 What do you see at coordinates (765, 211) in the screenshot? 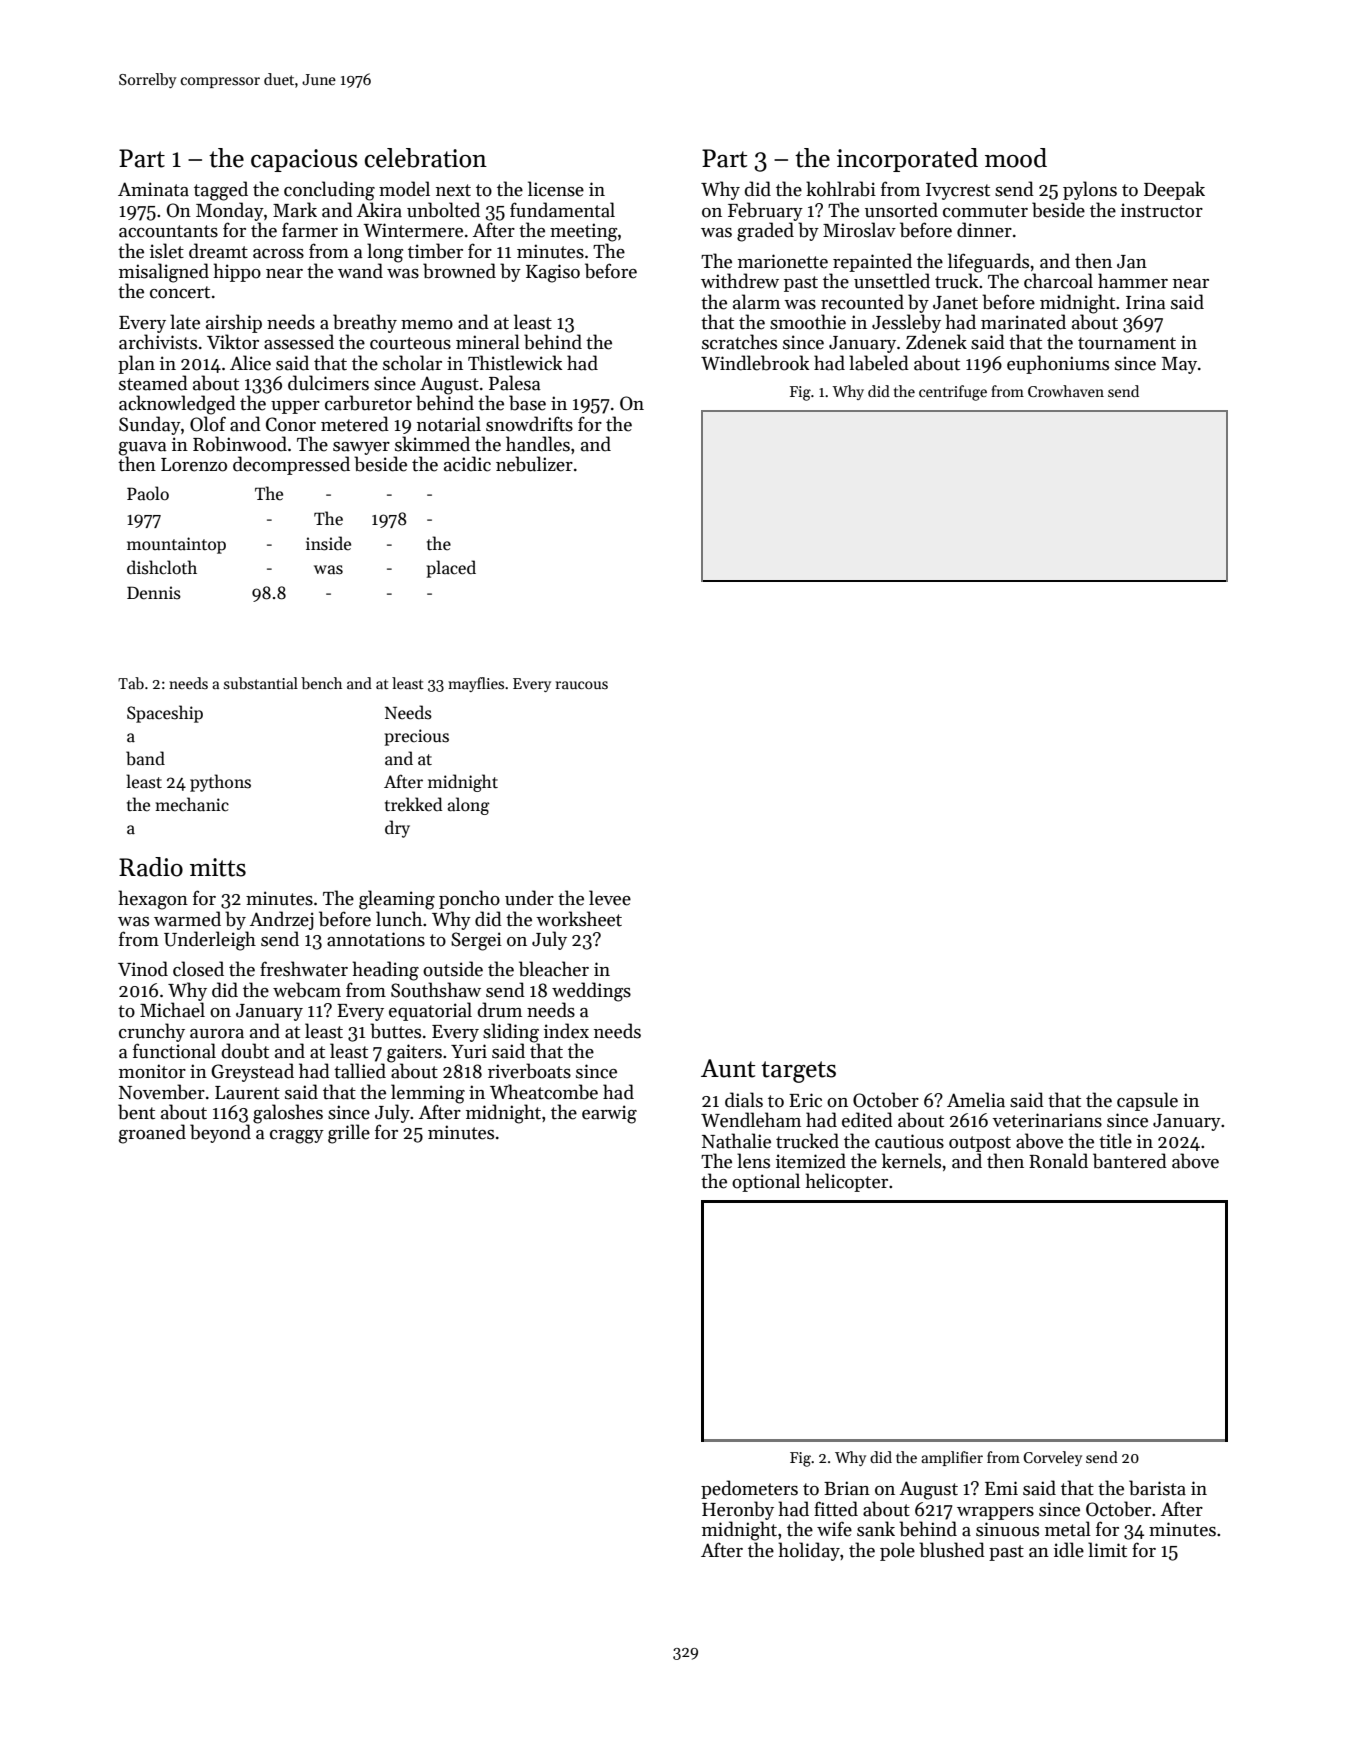
I see `February` at bounding box center [765, 211].
